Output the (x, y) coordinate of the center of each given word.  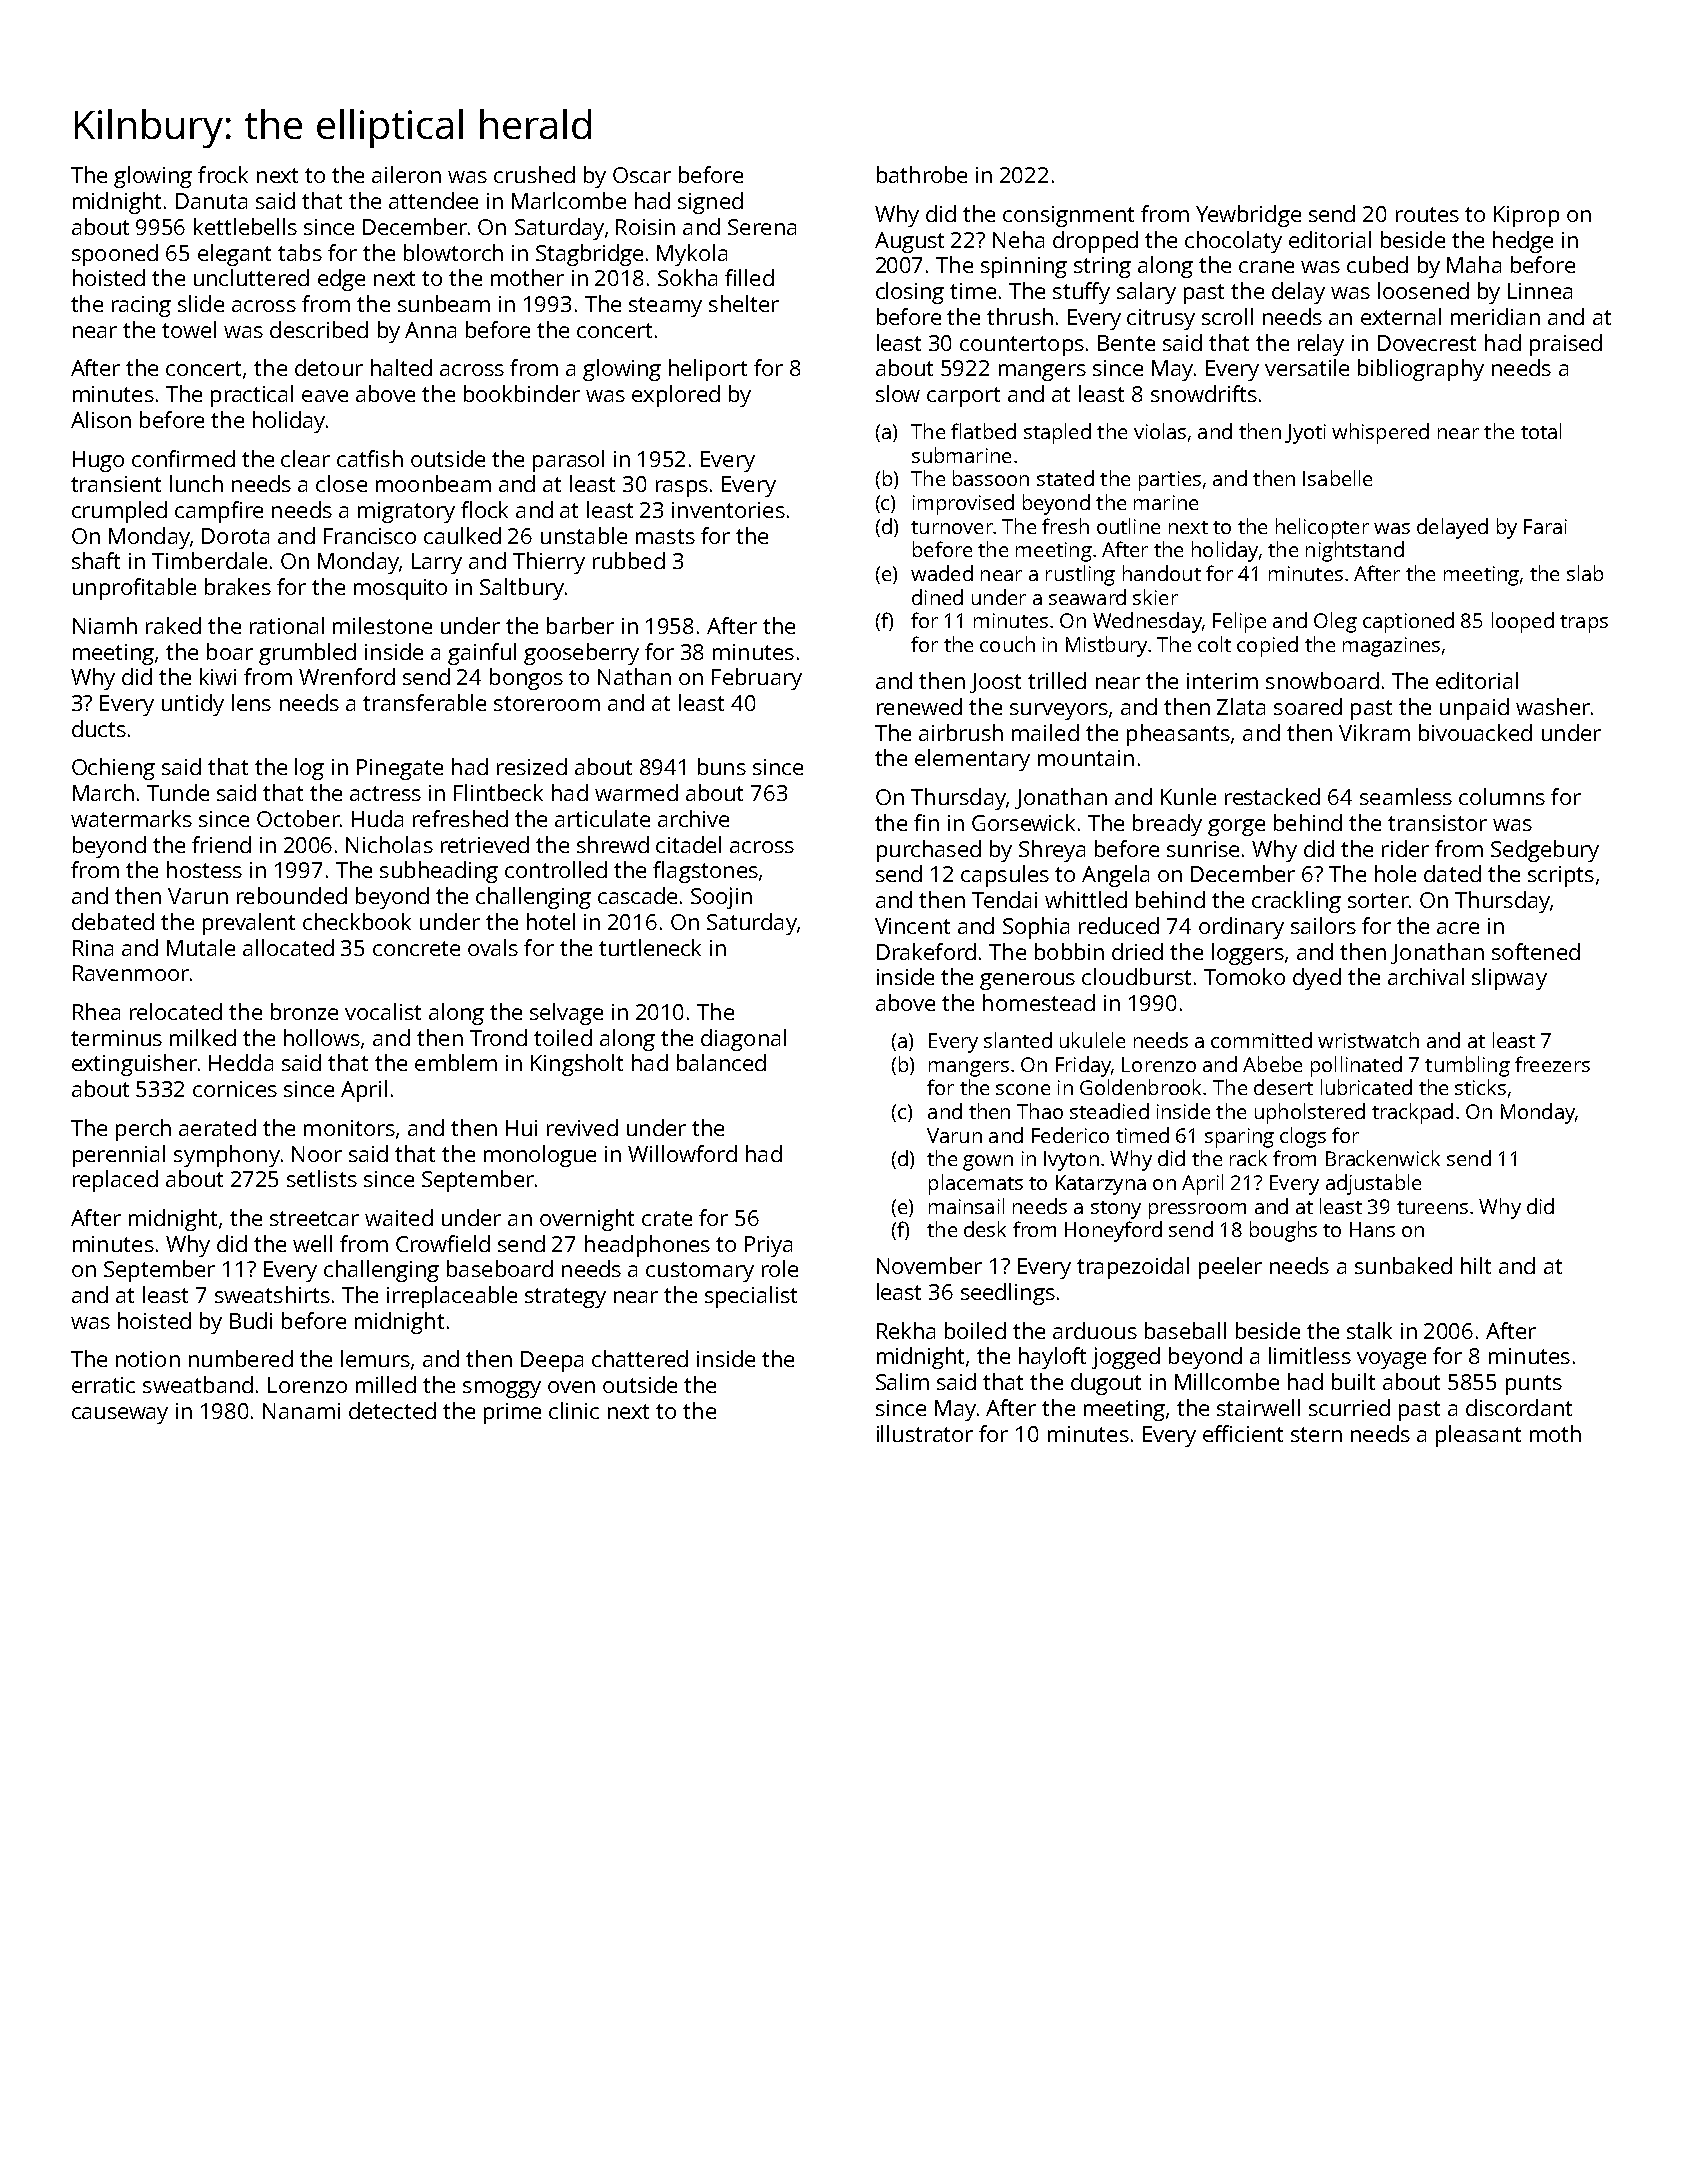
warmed (636, 792)
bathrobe (922, 174)
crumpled (119, 512)
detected (392, 1410)
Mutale (201, 947)
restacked (1272, 796)
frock (223, 174)
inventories (728, 510)
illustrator (925, 1433)
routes (1427, 214)
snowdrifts (1204, 393)
